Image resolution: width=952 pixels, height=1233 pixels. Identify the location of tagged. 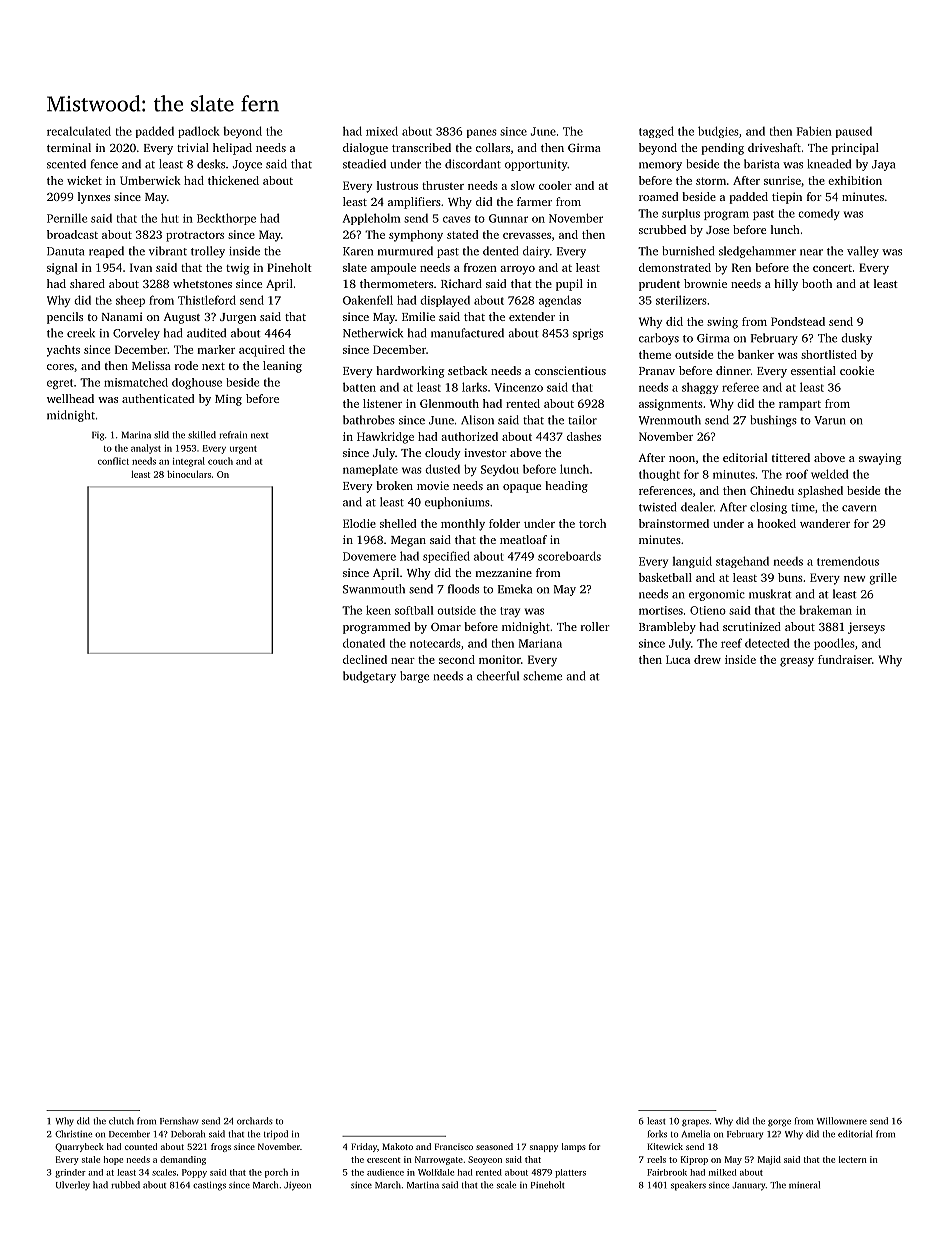
(656, 132).
